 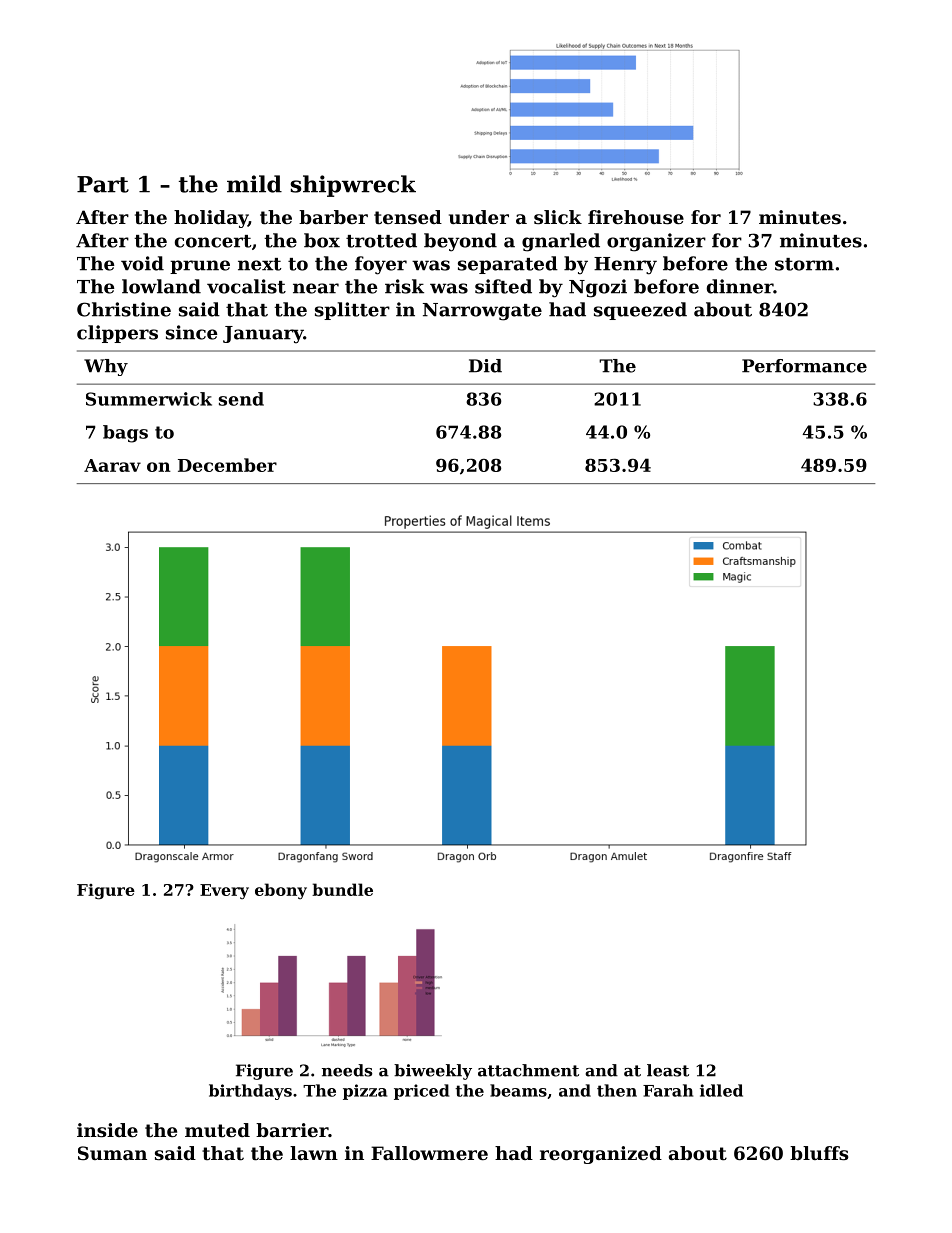 What do you see at coordinates (503, 286) in the image?
I see `sifted` at bounding box center [503, 286].
